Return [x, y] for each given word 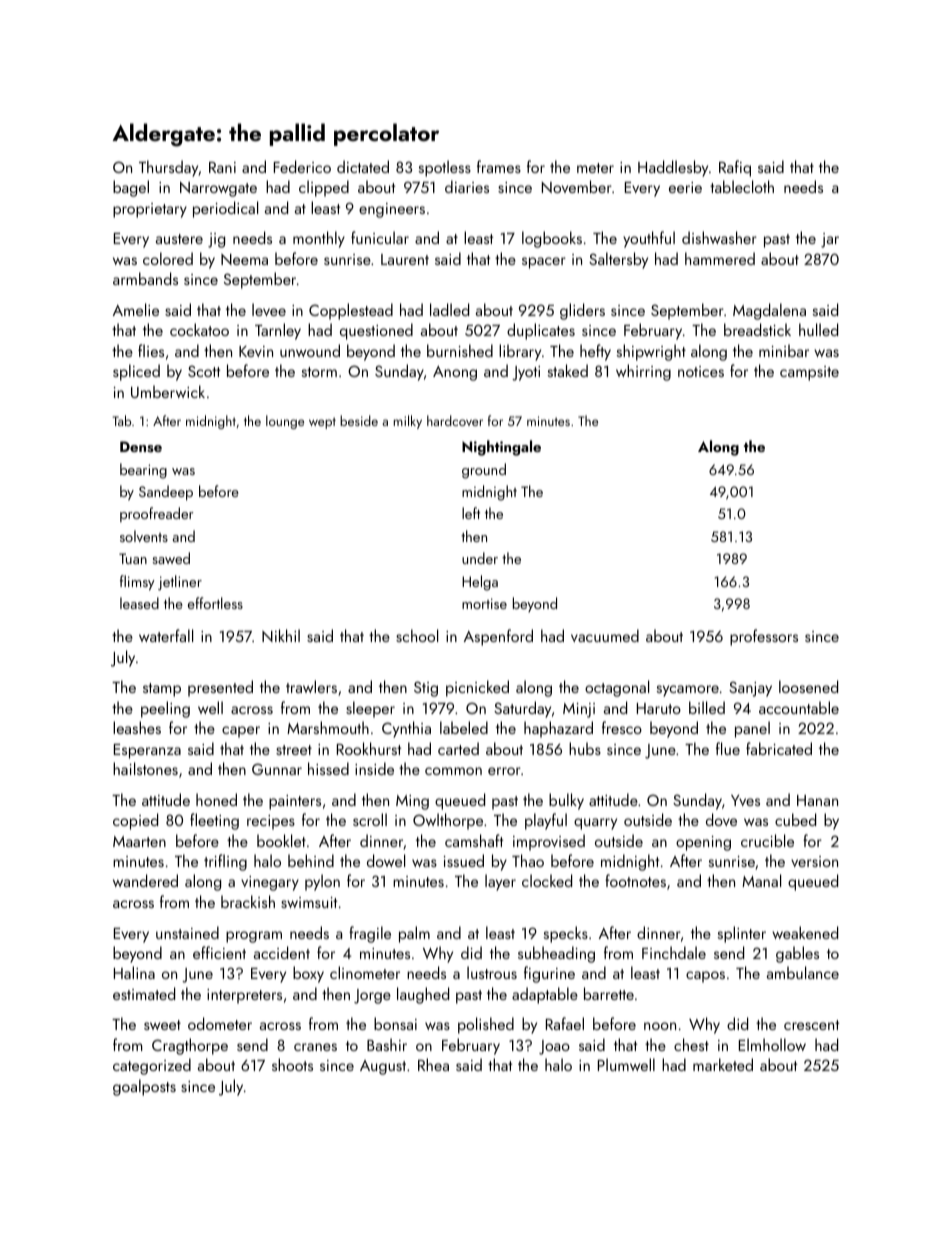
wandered [145, 880]
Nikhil [281, 635]
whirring [643, 372]
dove [721, 819]
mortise [484, 603]
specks [566, 934]
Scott [204, 371]
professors [764, 637]
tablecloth [742, 186]
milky [408, 422]
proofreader [156, 514]
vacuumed [605, 635]
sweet [162, 1025]
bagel [131, 188]
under [480, 558]
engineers [392, 210]
